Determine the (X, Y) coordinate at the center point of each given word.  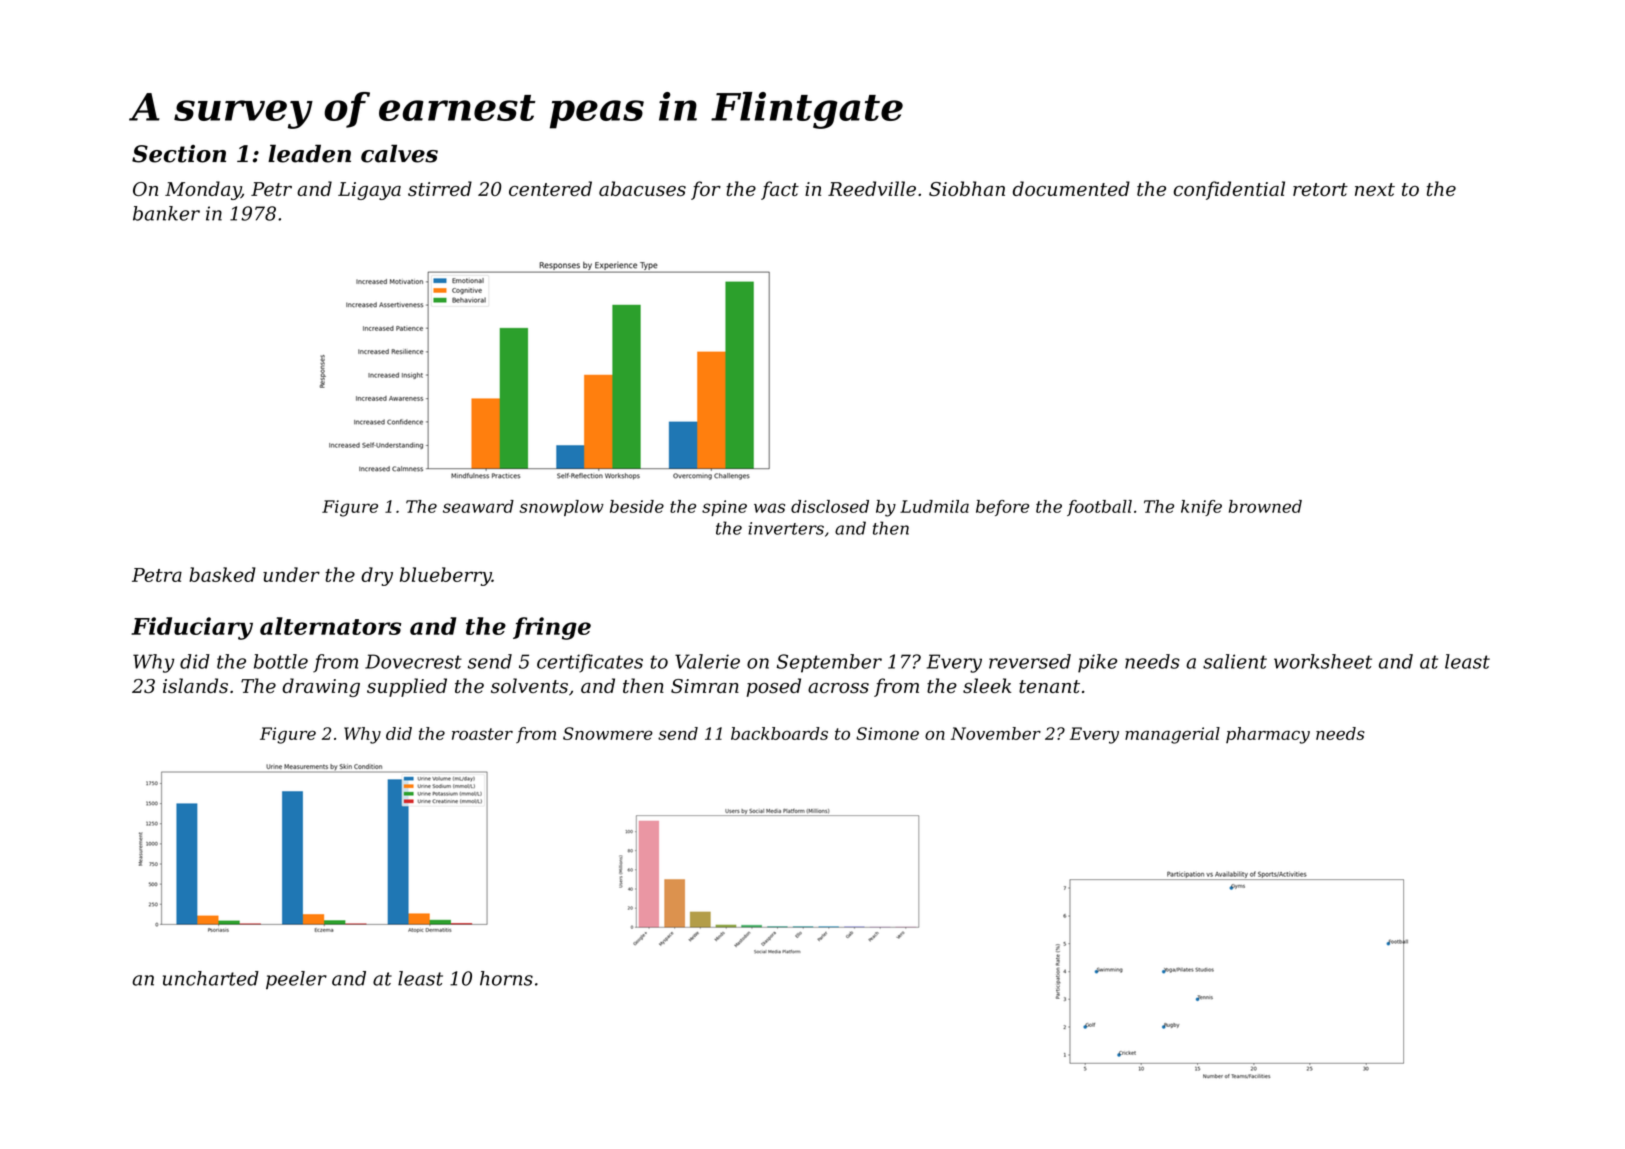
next (1375, 189)
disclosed (830, 506)
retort (1320, 189)
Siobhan (967, 188)
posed (774, 687)
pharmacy (1268, 735)
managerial (1172, 735)
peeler (296, 980)
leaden (309, 153)
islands (195, 685)
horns (506, 978)
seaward (478, 506)
